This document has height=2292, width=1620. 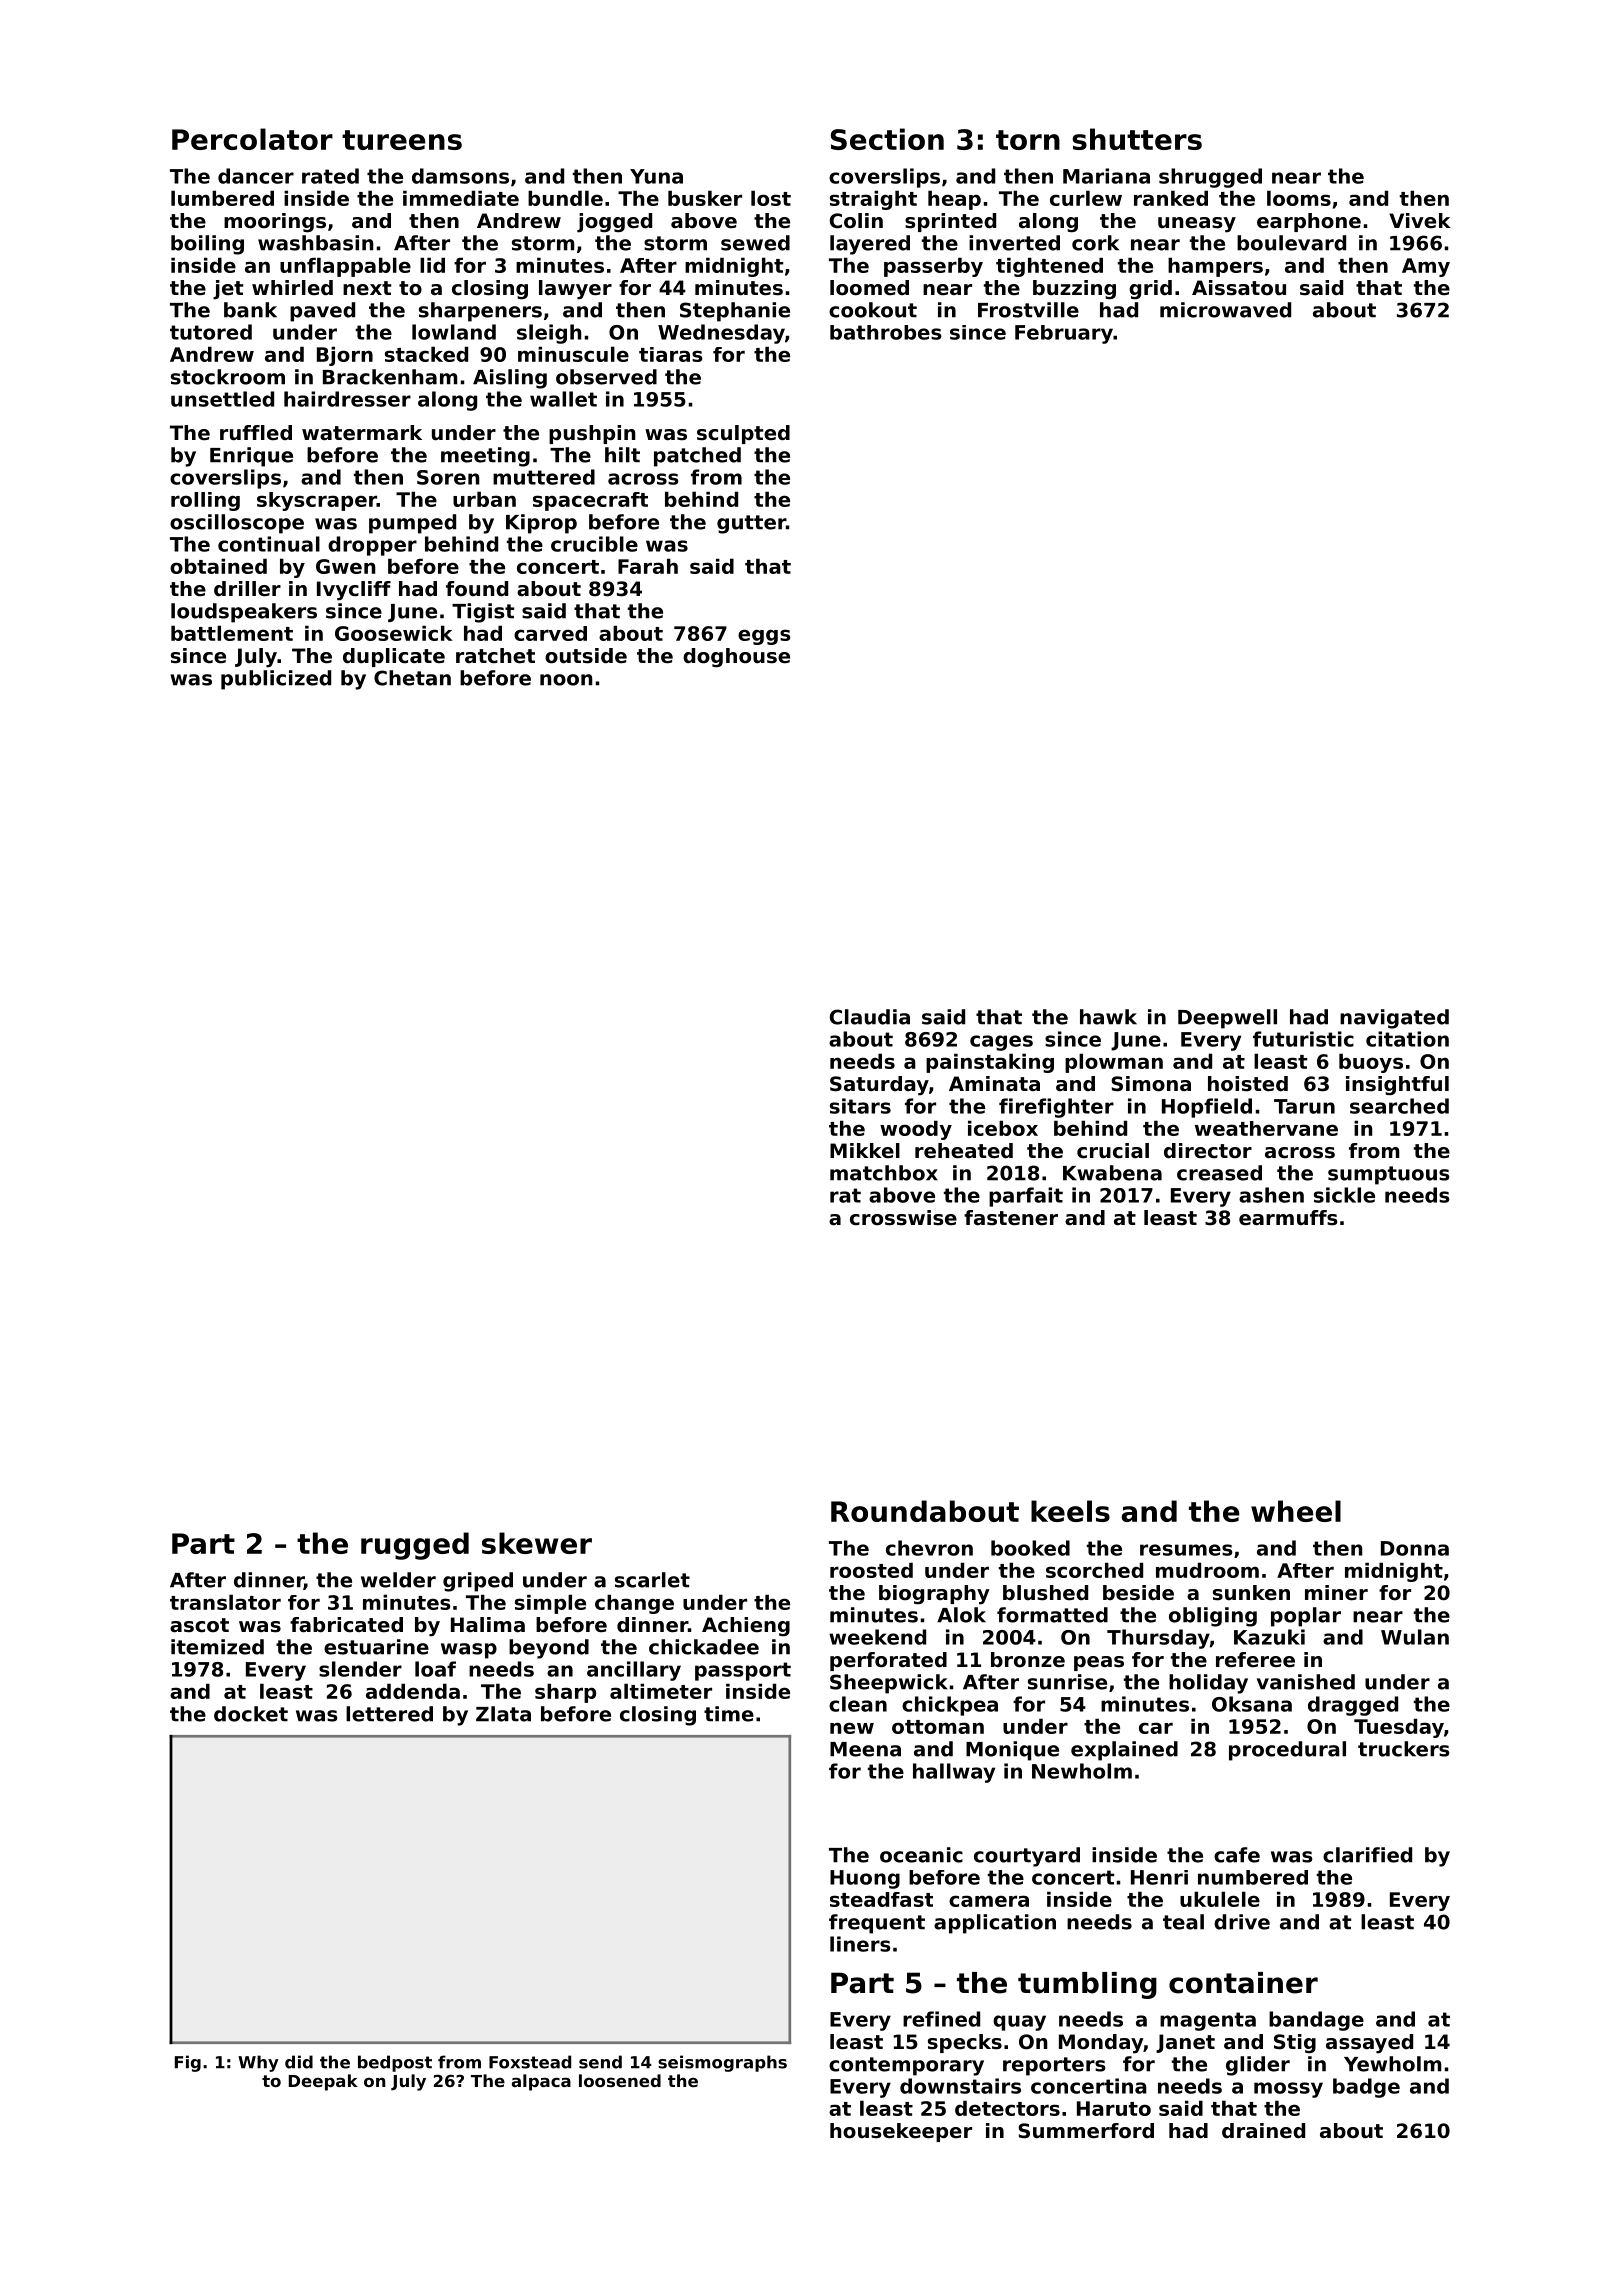 I want to click on microwaved, so click(x=1225, y=310).
